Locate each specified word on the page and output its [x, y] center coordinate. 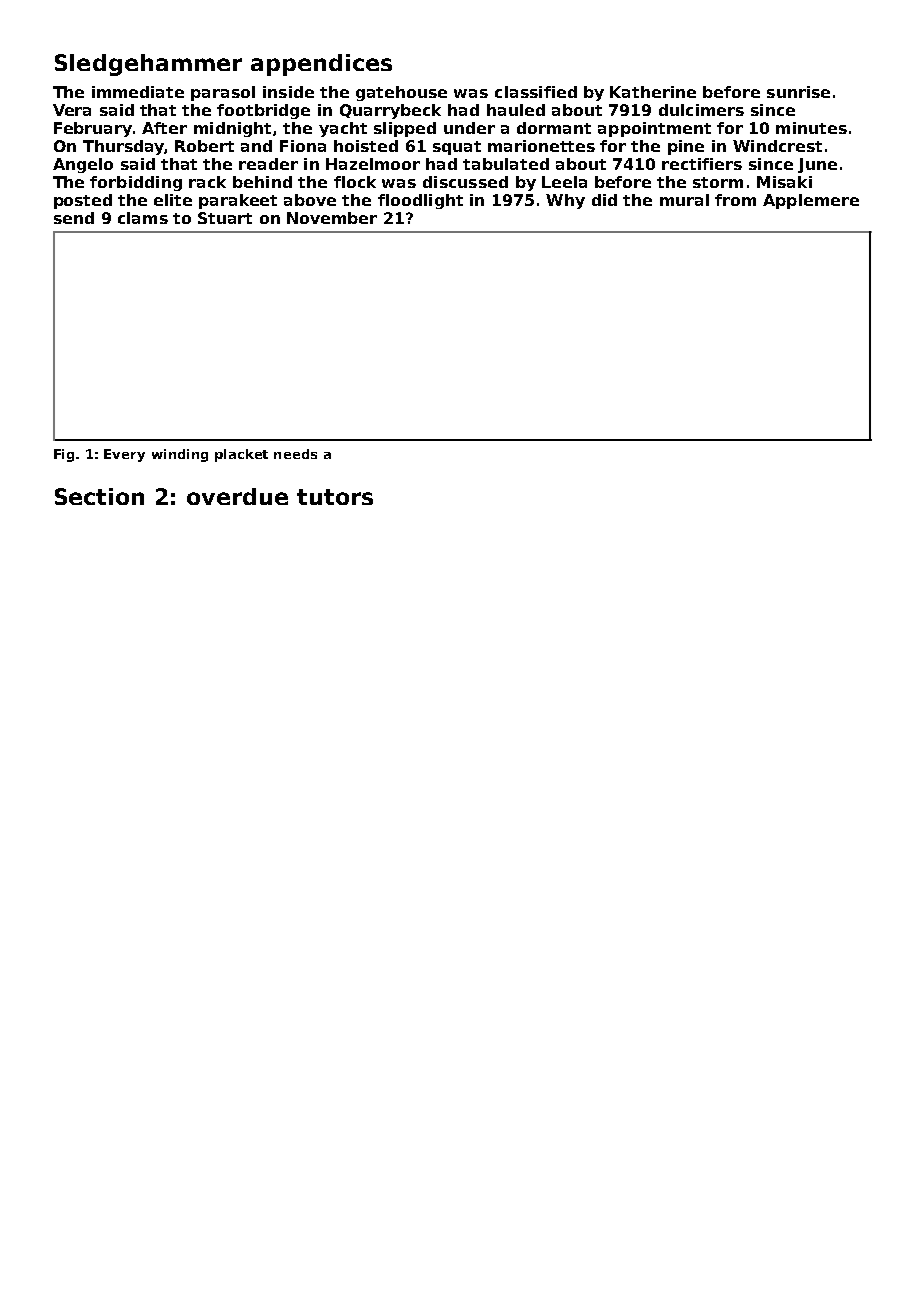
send [74, 218]
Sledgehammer [148, 65]
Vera [72, 110]
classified [536, 92]
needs [295, 454]
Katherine [653, 92]
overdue [237, 496]
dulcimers [701, 110]
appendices [321, 65]
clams [143, 218]
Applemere [811, 201]
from [735, 200]
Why [565, 201]
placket [241, 455]
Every [124, 455]
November [332, 218]
